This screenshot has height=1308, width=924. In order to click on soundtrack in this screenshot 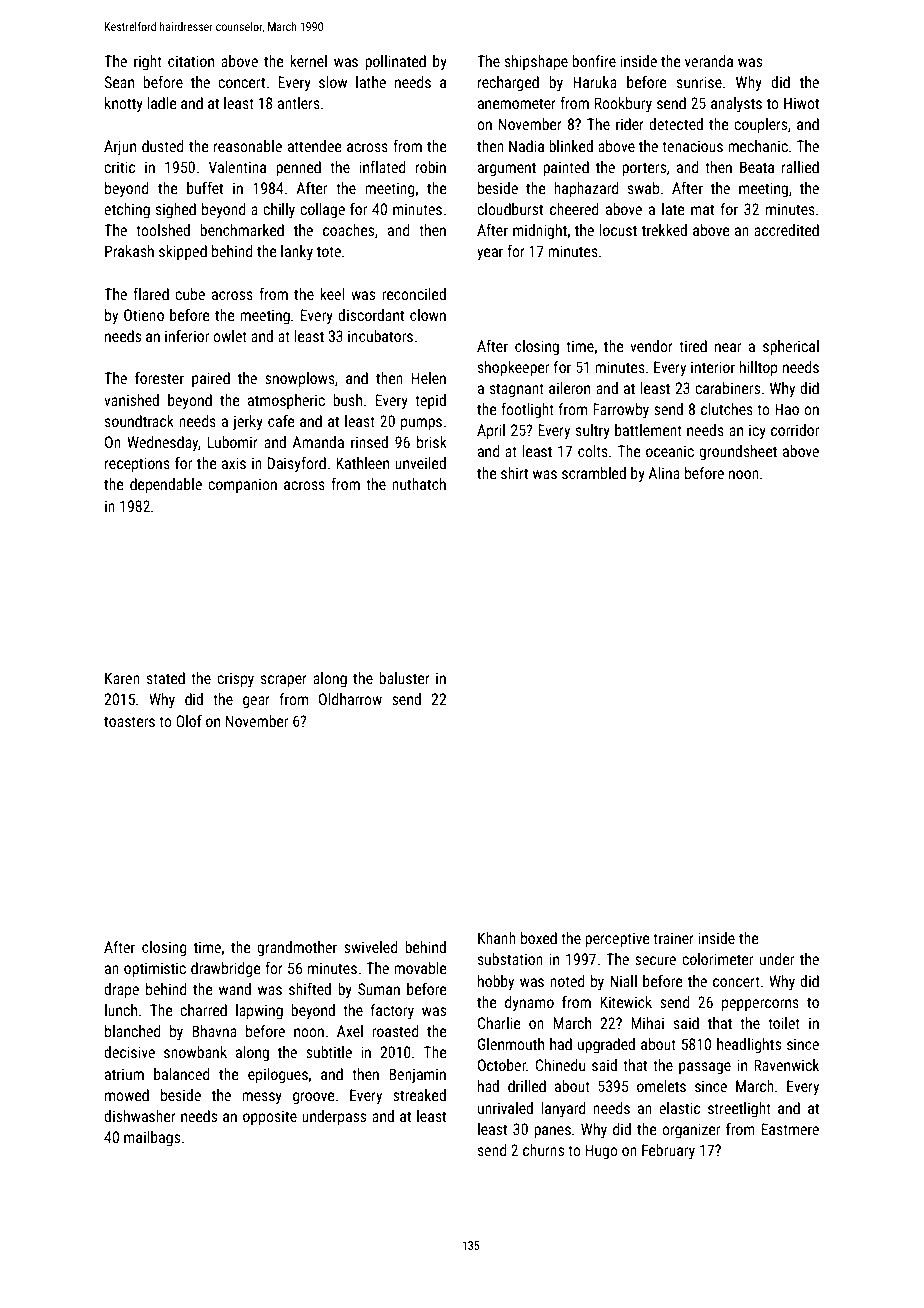, I will do `click(139, 421)`.
